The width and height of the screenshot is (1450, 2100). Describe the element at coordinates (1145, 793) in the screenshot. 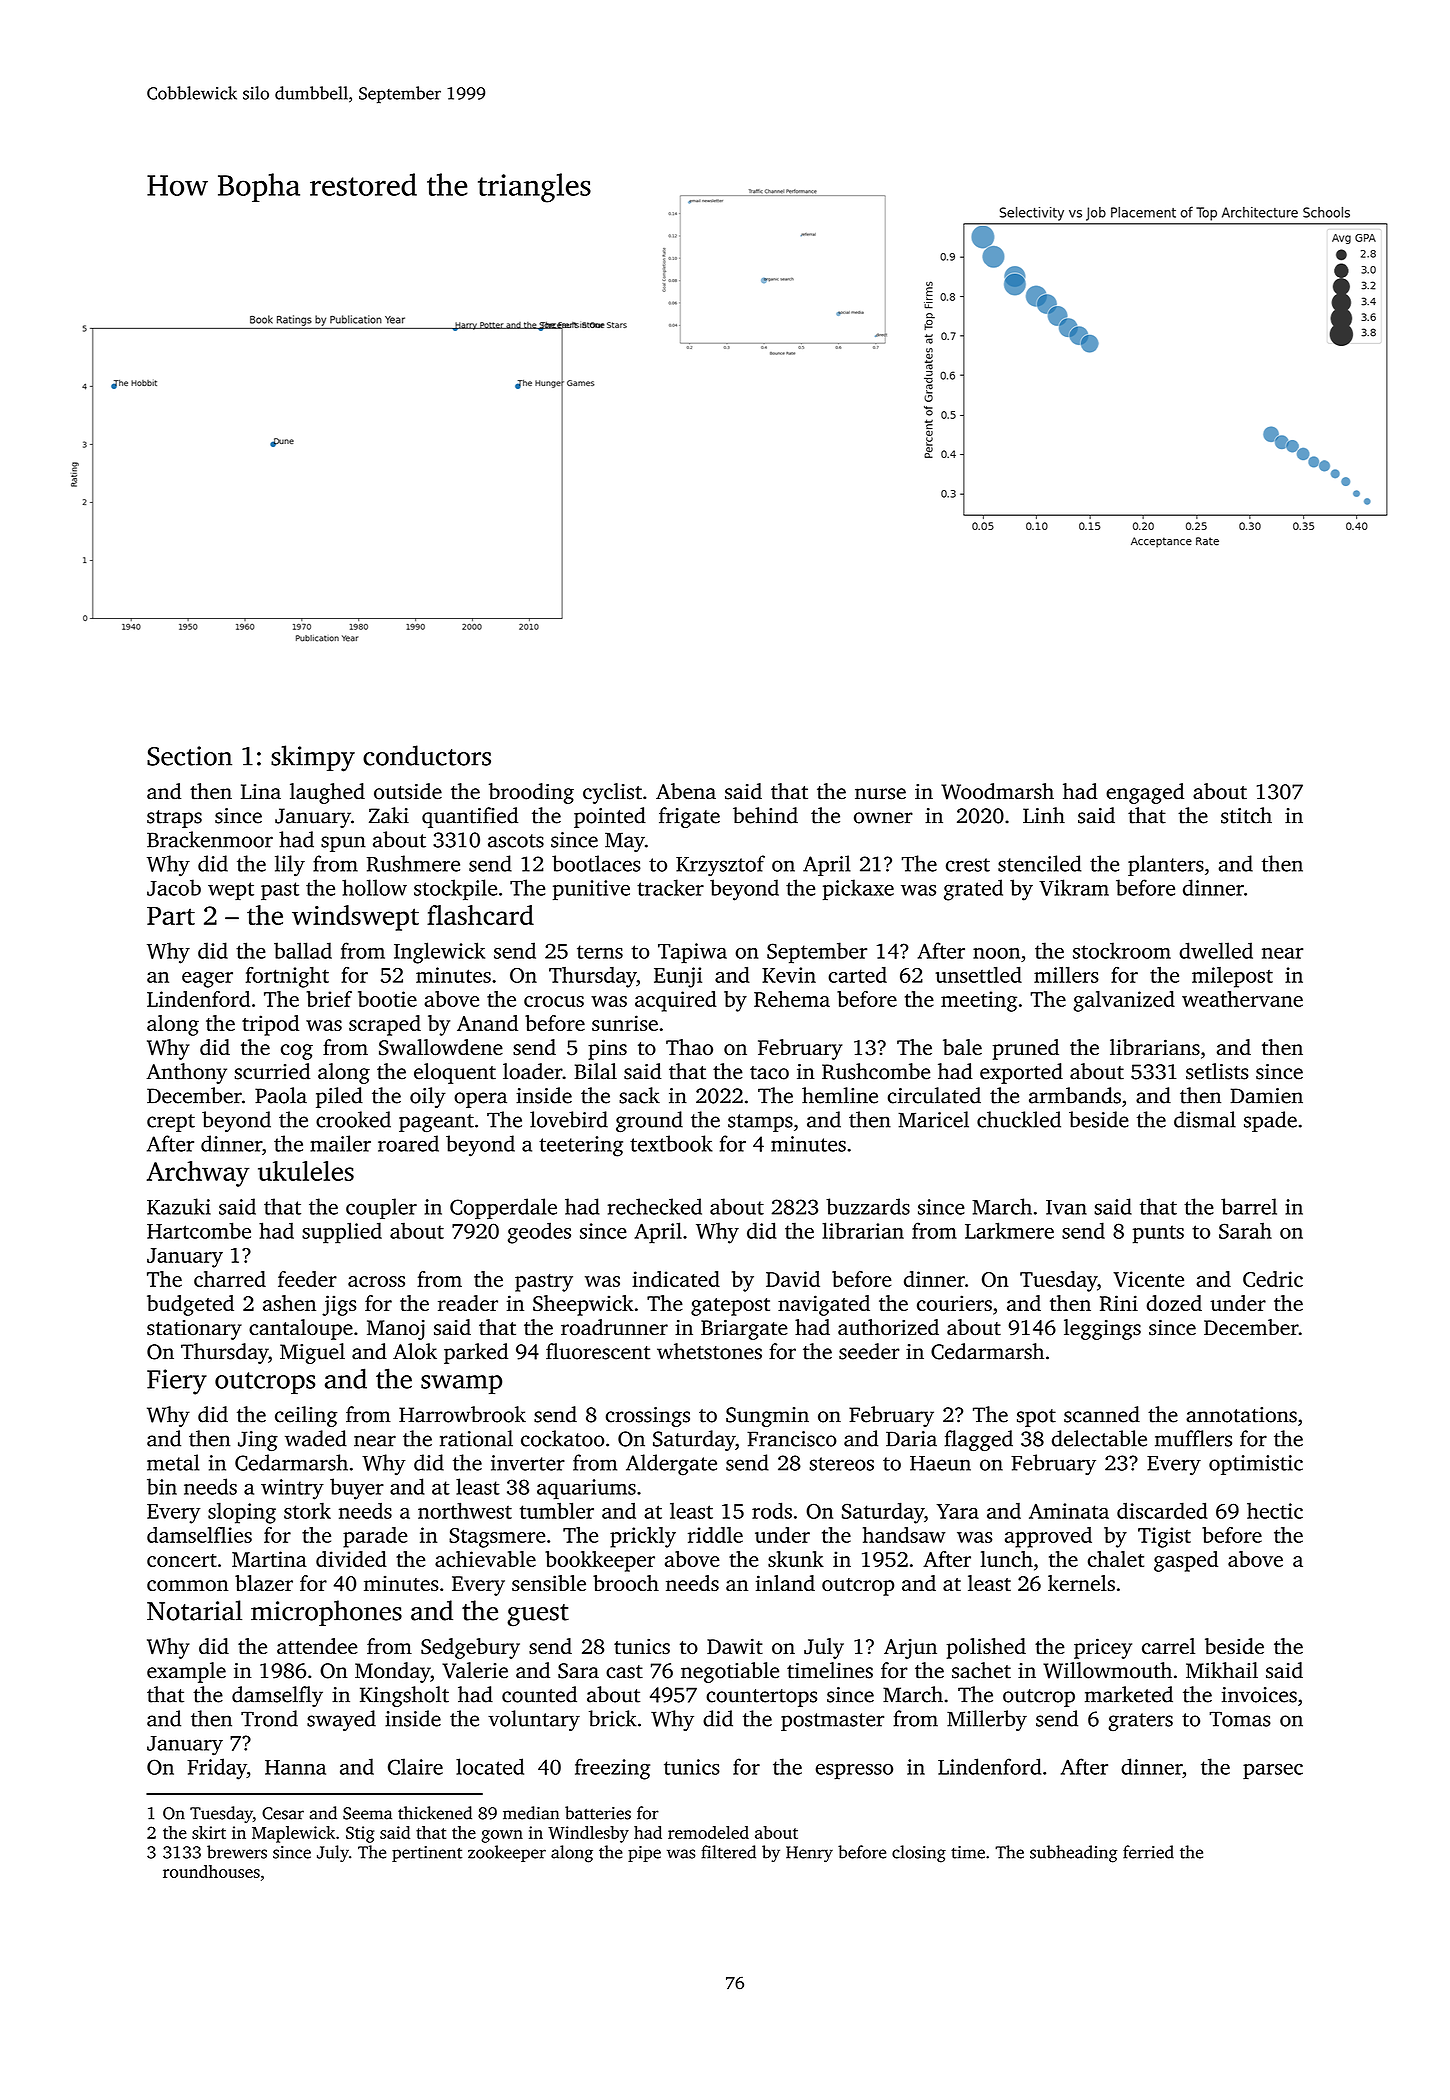

I see `engaged` at that location.
